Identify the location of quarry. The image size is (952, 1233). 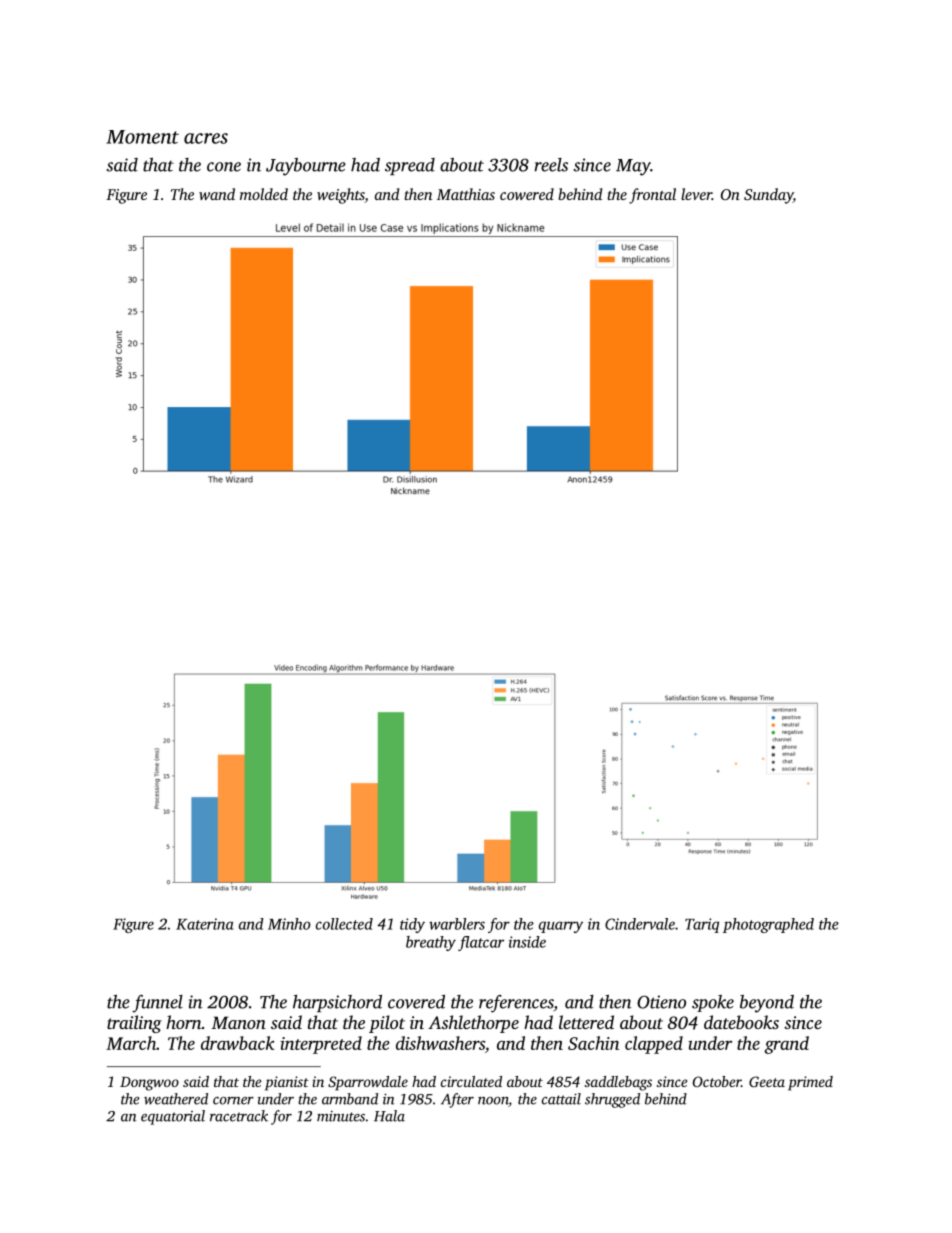
(561, 927).
